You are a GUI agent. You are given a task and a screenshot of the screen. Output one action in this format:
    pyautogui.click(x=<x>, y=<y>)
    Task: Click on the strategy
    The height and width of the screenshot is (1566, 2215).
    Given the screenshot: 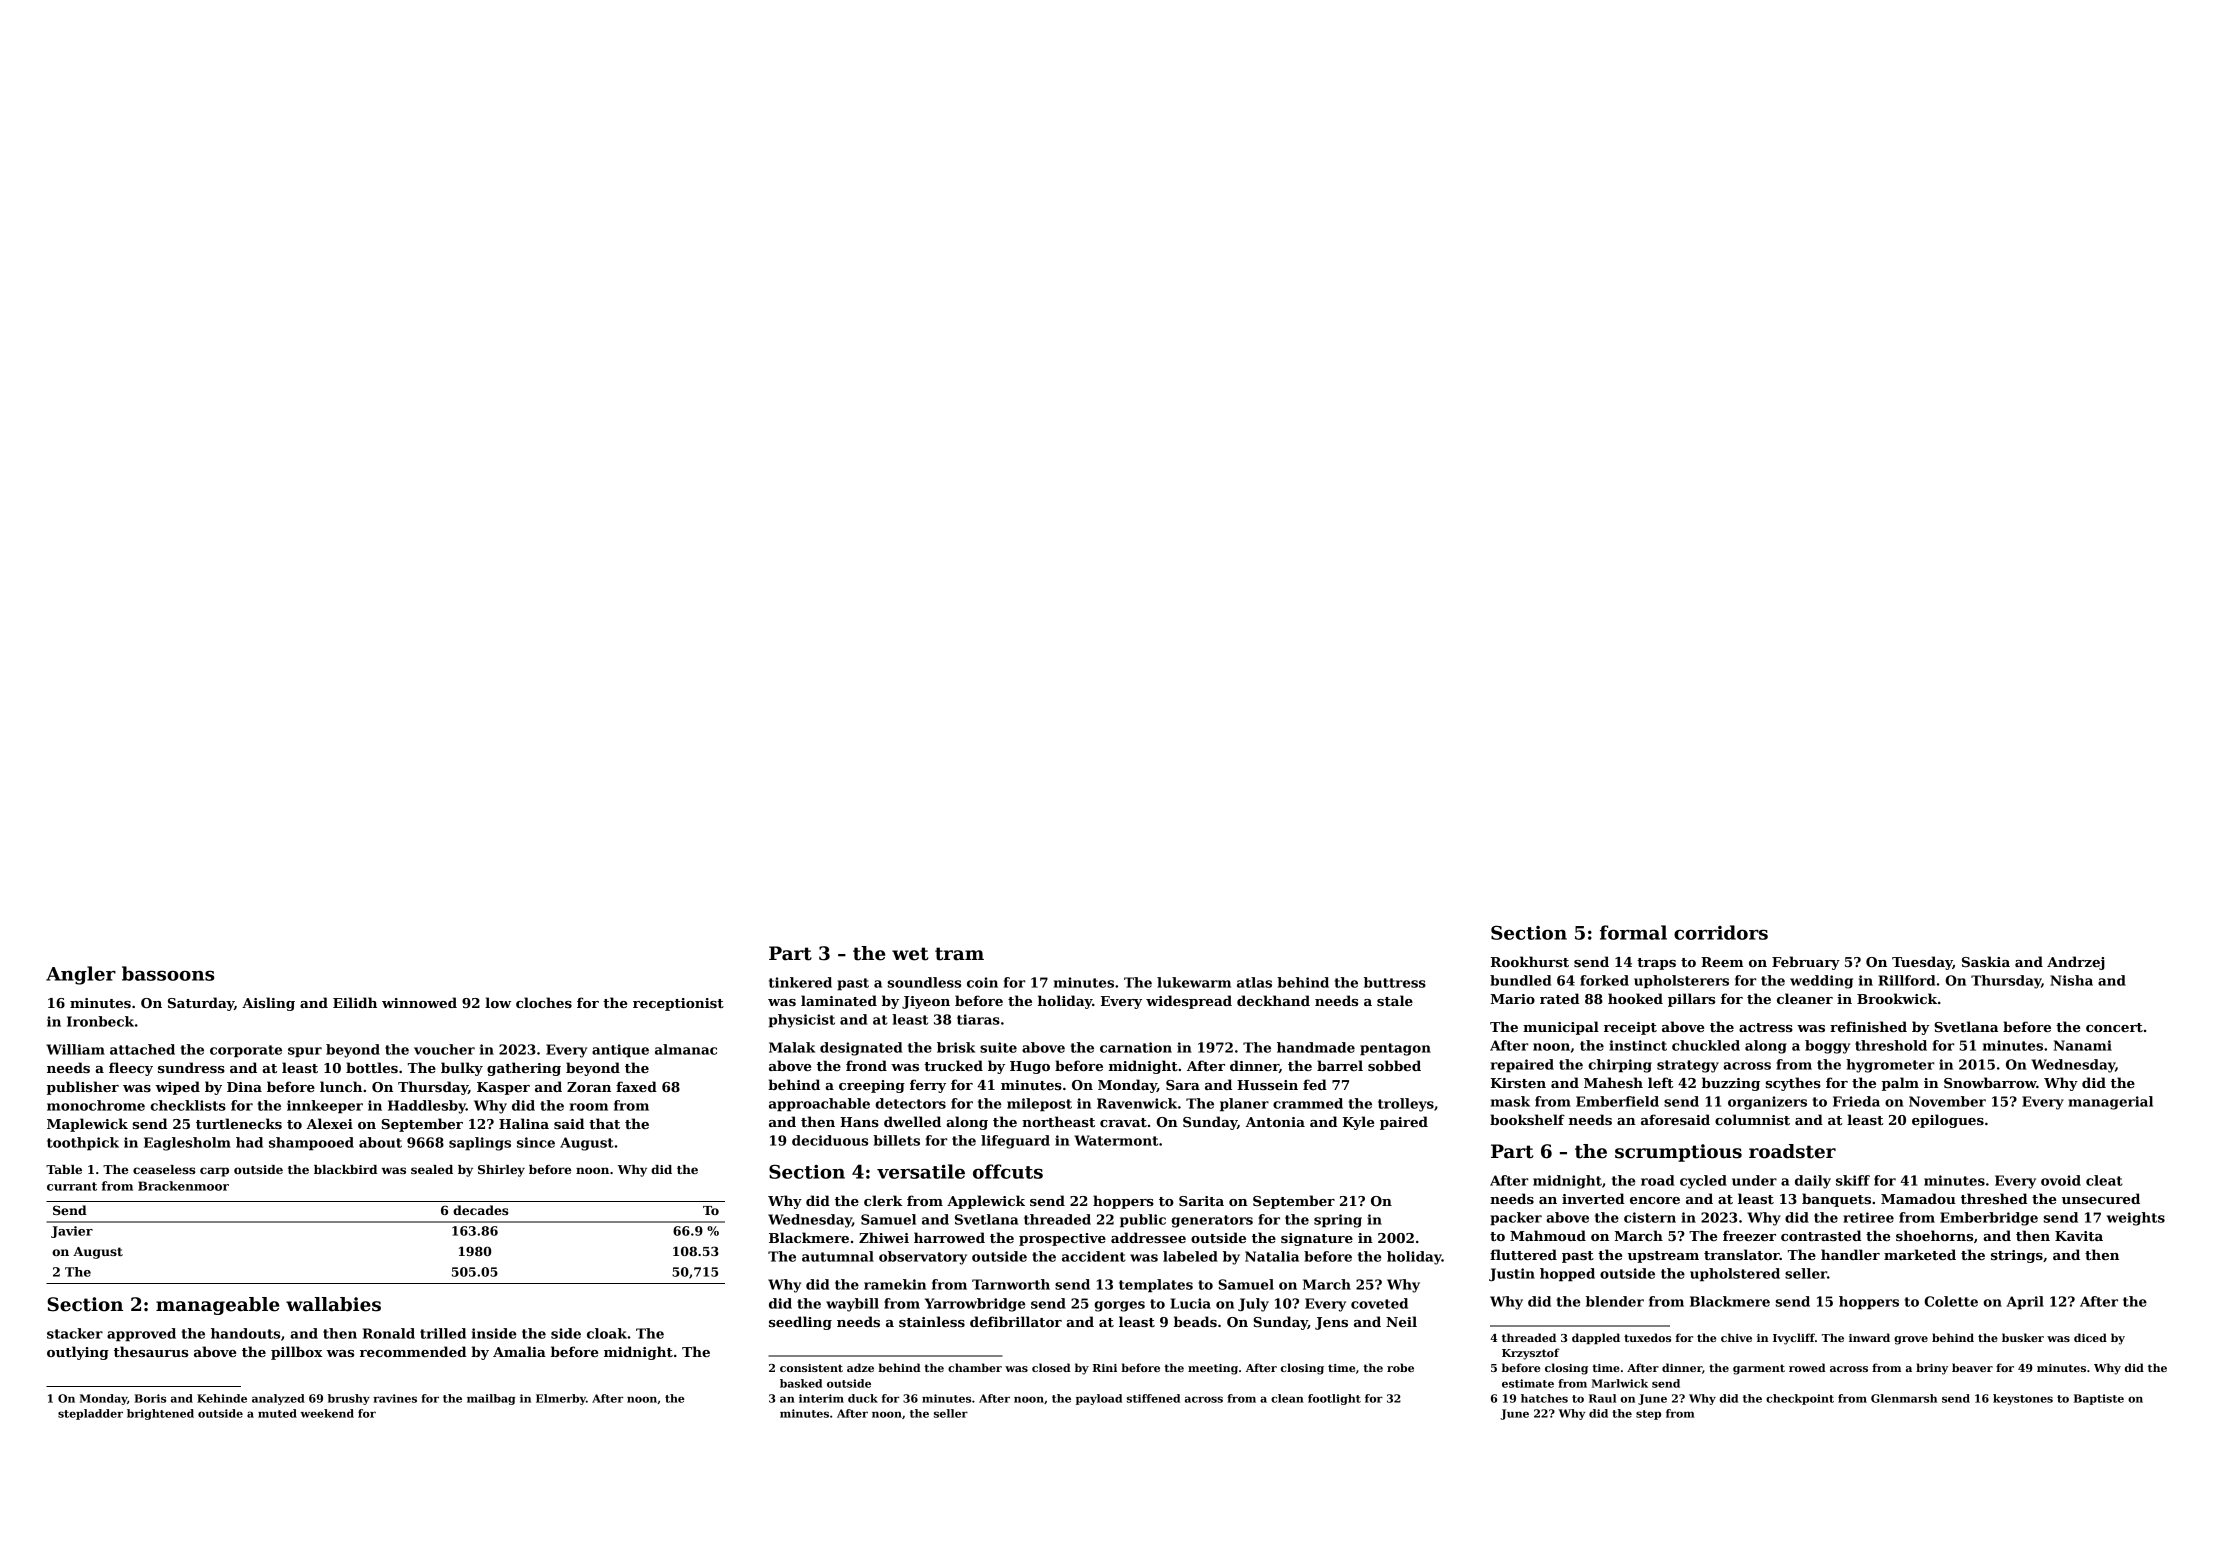 What is the action you would take?
    pyautogui.click(x=1688, y=1066)
